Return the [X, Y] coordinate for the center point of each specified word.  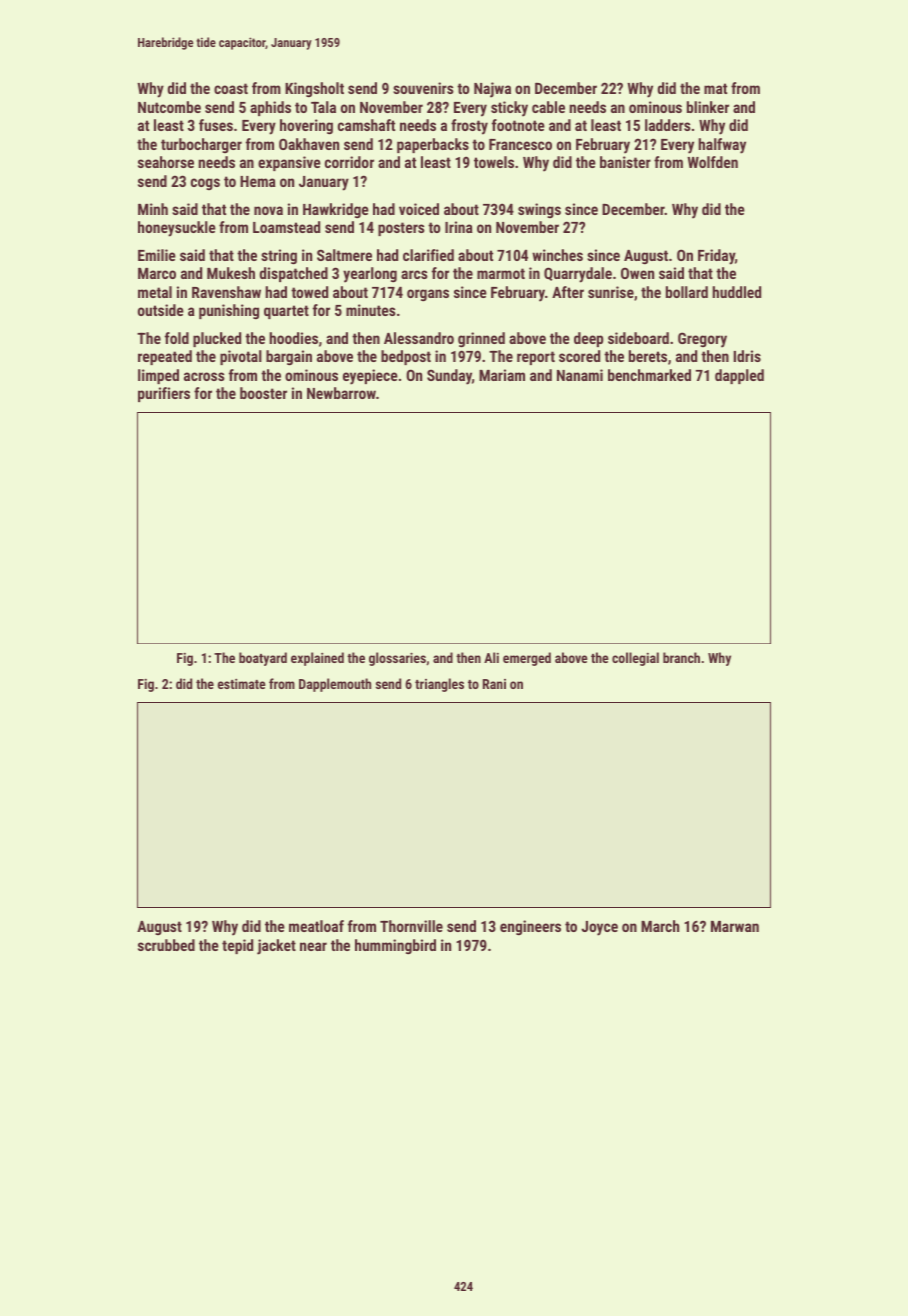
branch [681, 657]
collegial [635, 659]
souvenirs [423, 88]
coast [231, 88]
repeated [165, 357]
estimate [242, 684]
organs [428, 295]
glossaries [397, 659]
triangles [439, 685]
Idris [747, 356]
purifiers [164, 394]
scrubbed [166, 945]
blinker [708, 107]
